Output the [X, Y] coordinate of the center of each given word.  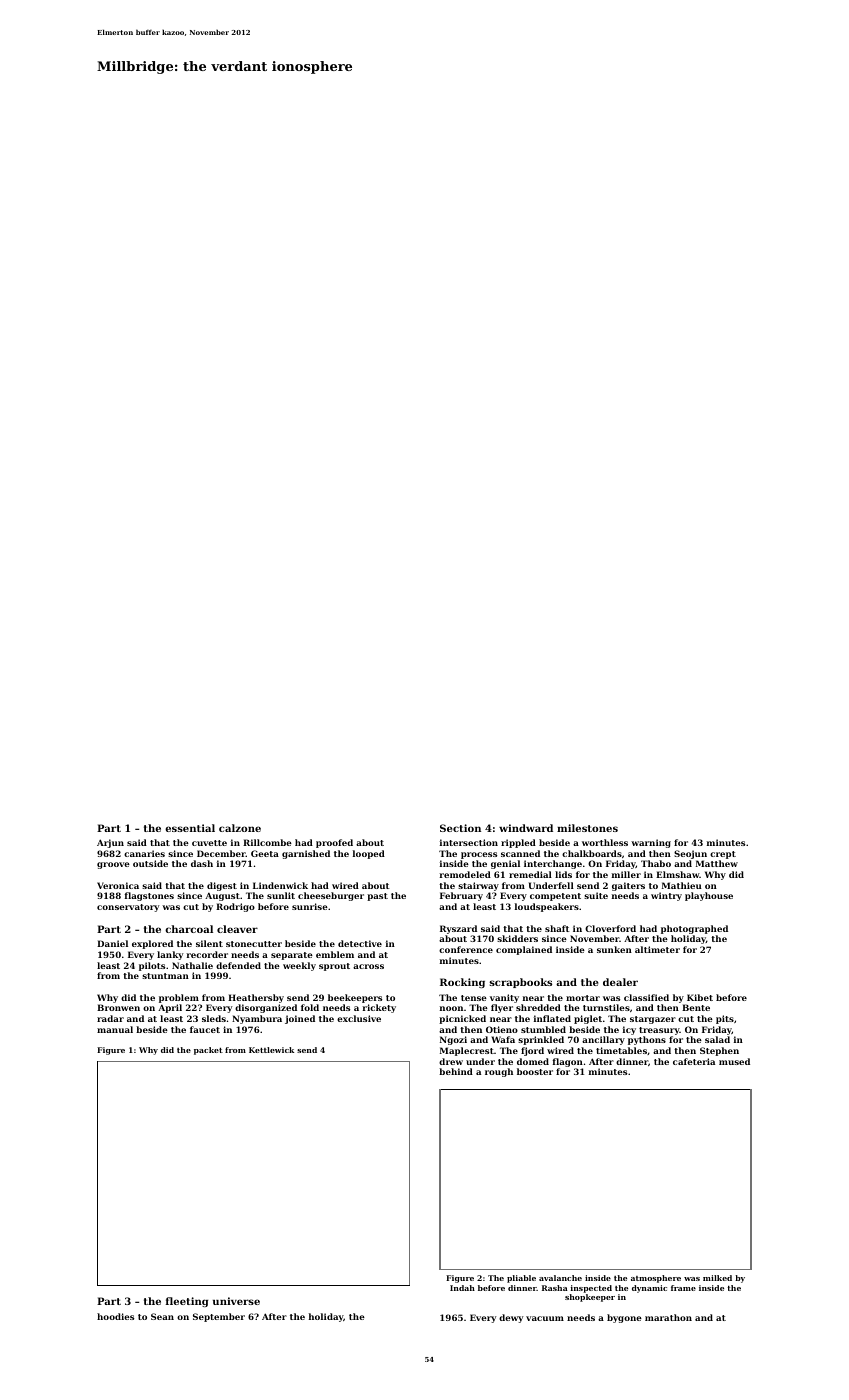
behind [456, 1071]
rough [499, 1072]
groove [113, 865]
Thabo [656, 863]
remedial [530, 874]
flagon [568, 1062]
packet [208, 1051]
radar [110, 1018]
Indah [462, 1288]
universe [236, 1301]
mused [734, 1061]
